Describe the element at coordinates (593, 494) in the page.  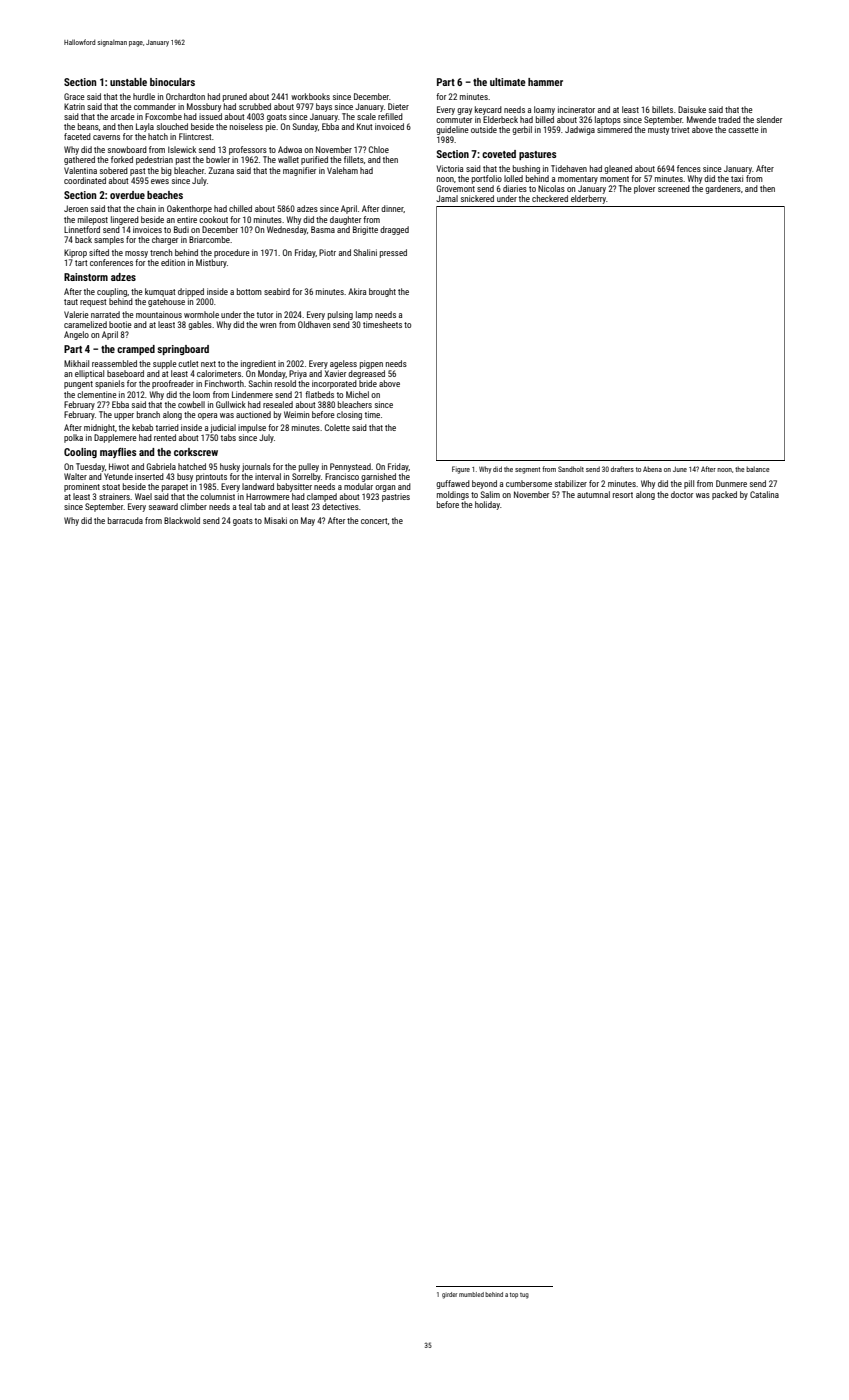
I see `autumnal` at that location.
